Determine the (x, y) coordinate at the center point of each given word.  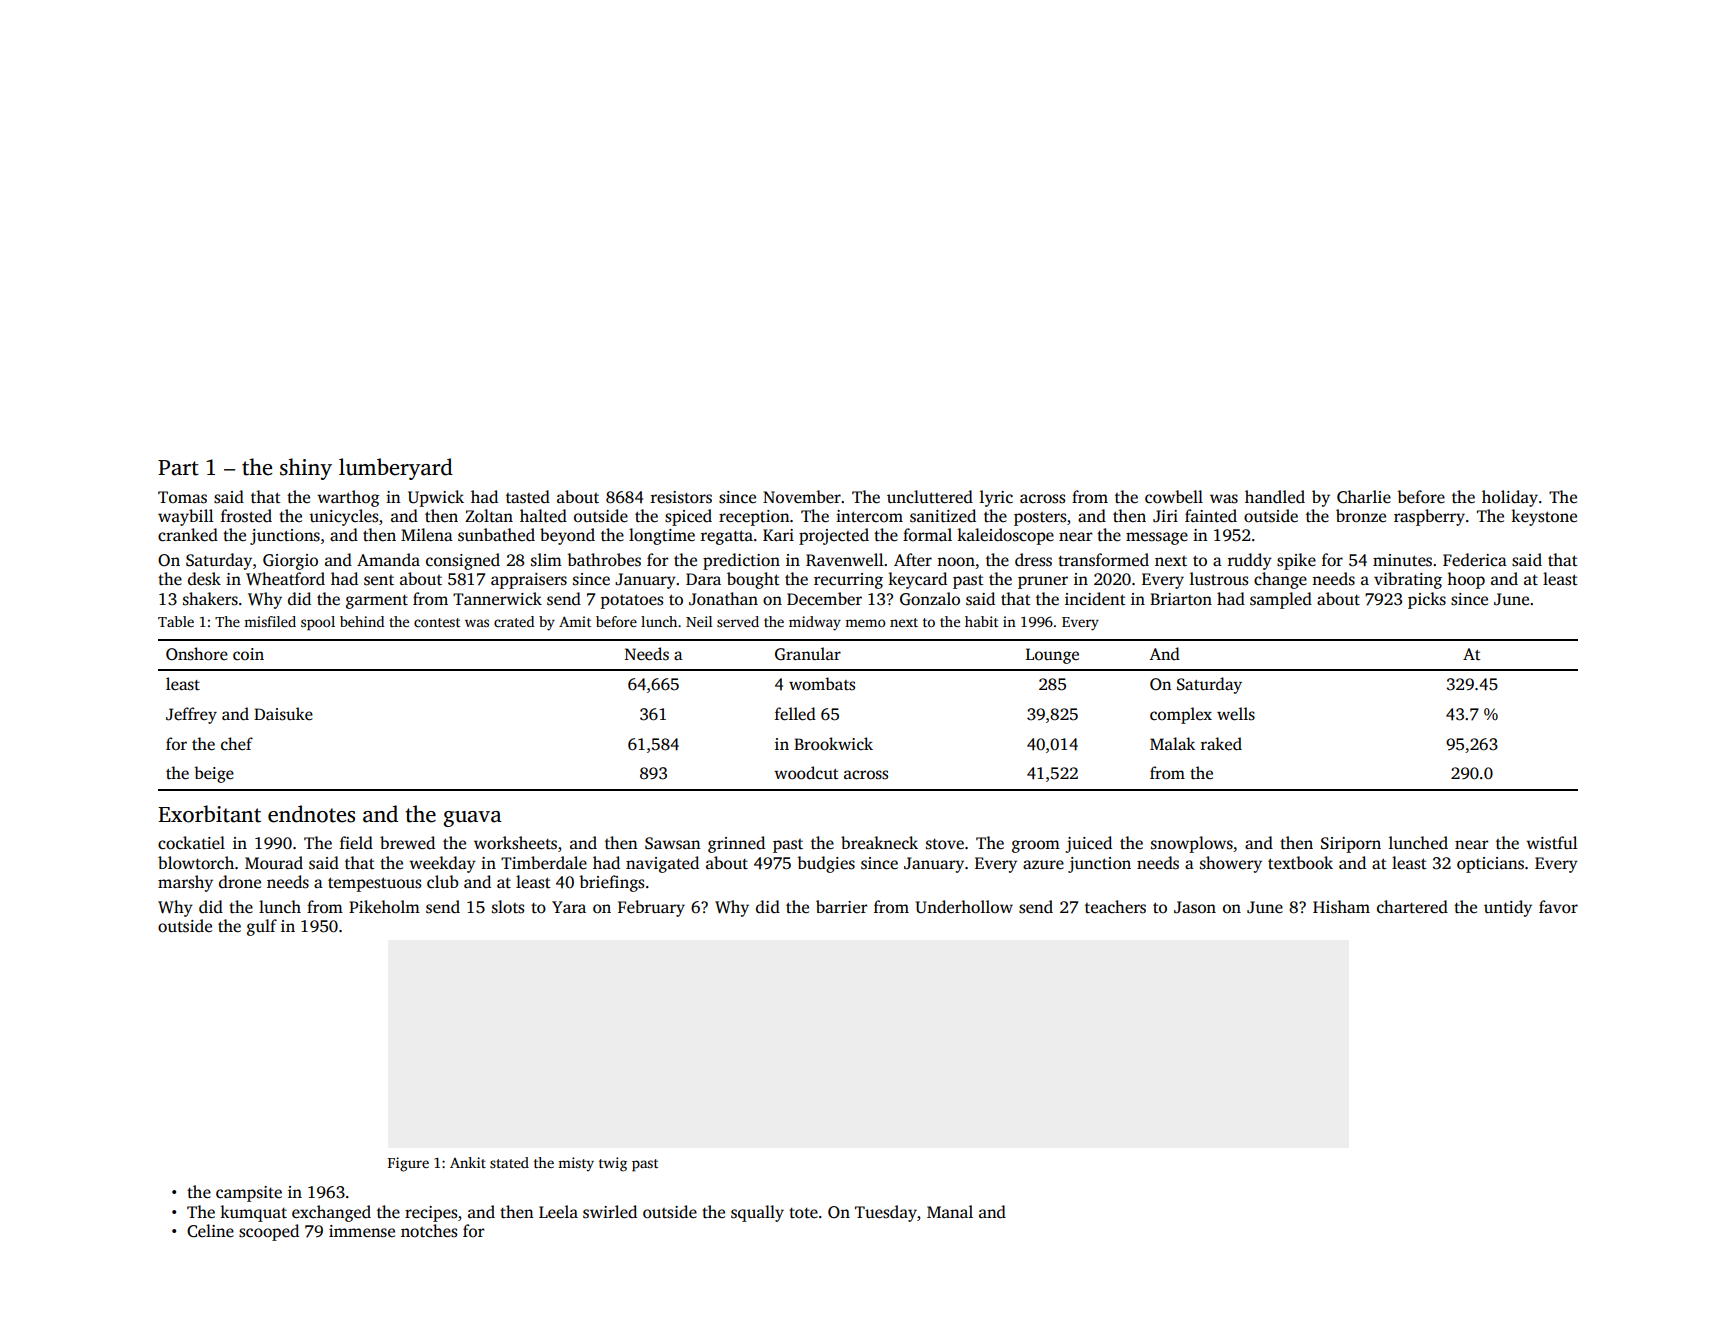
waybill (186, 517)
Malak (1172, 743)
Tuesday (886, 1213)
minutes (1402, 560)
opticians (1490, 865)
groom (1036, 846)
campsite (249, 1194)
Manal (950, 1211)
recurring (848, 581)
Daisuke (283, 714)
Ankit (468, 1162)
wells (1236, 714)
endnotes (311, 814)
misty (576, 1164)
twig (613, 1164)
